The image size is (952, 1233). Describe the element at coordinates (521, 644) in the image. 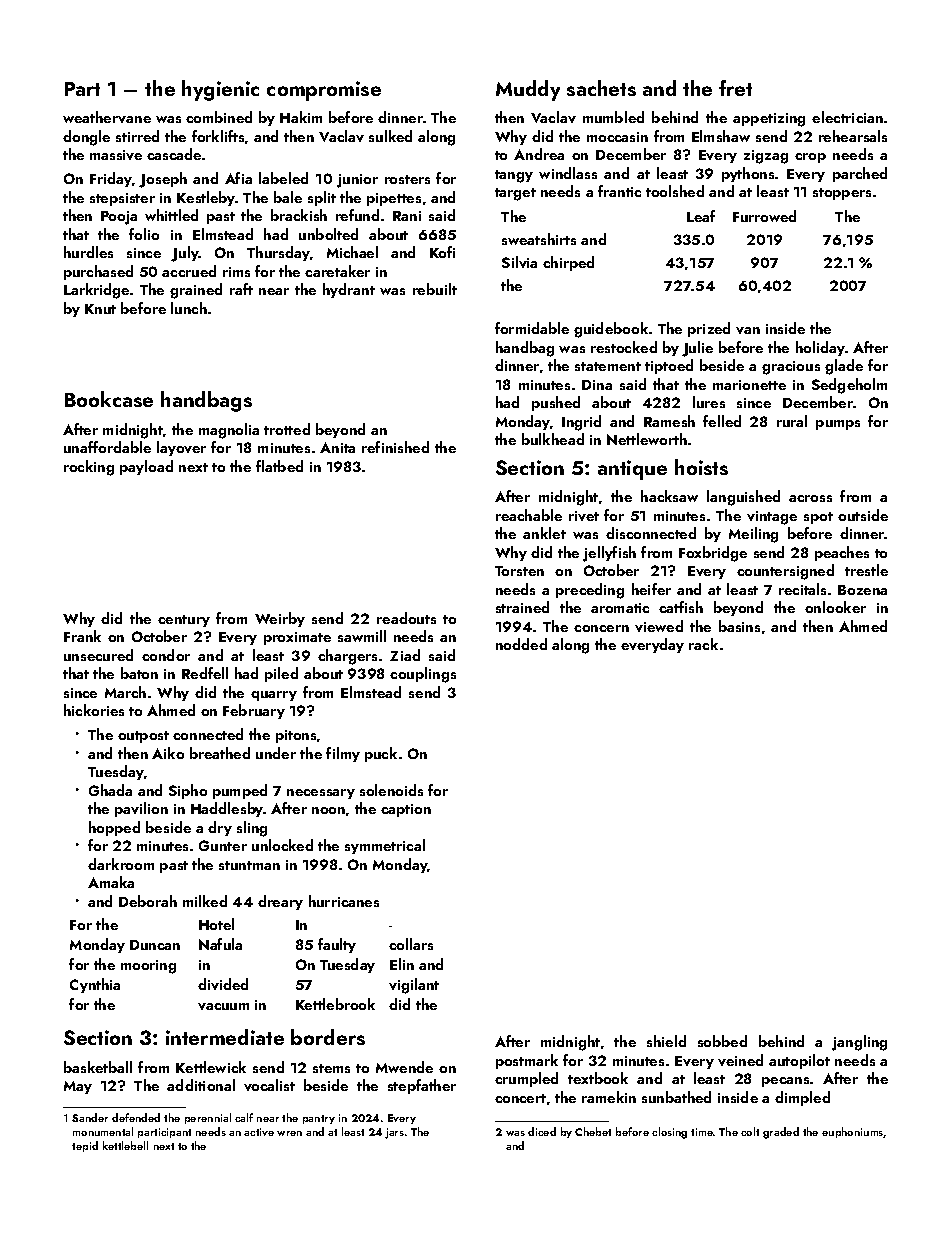

I see `nodded` at that location.
